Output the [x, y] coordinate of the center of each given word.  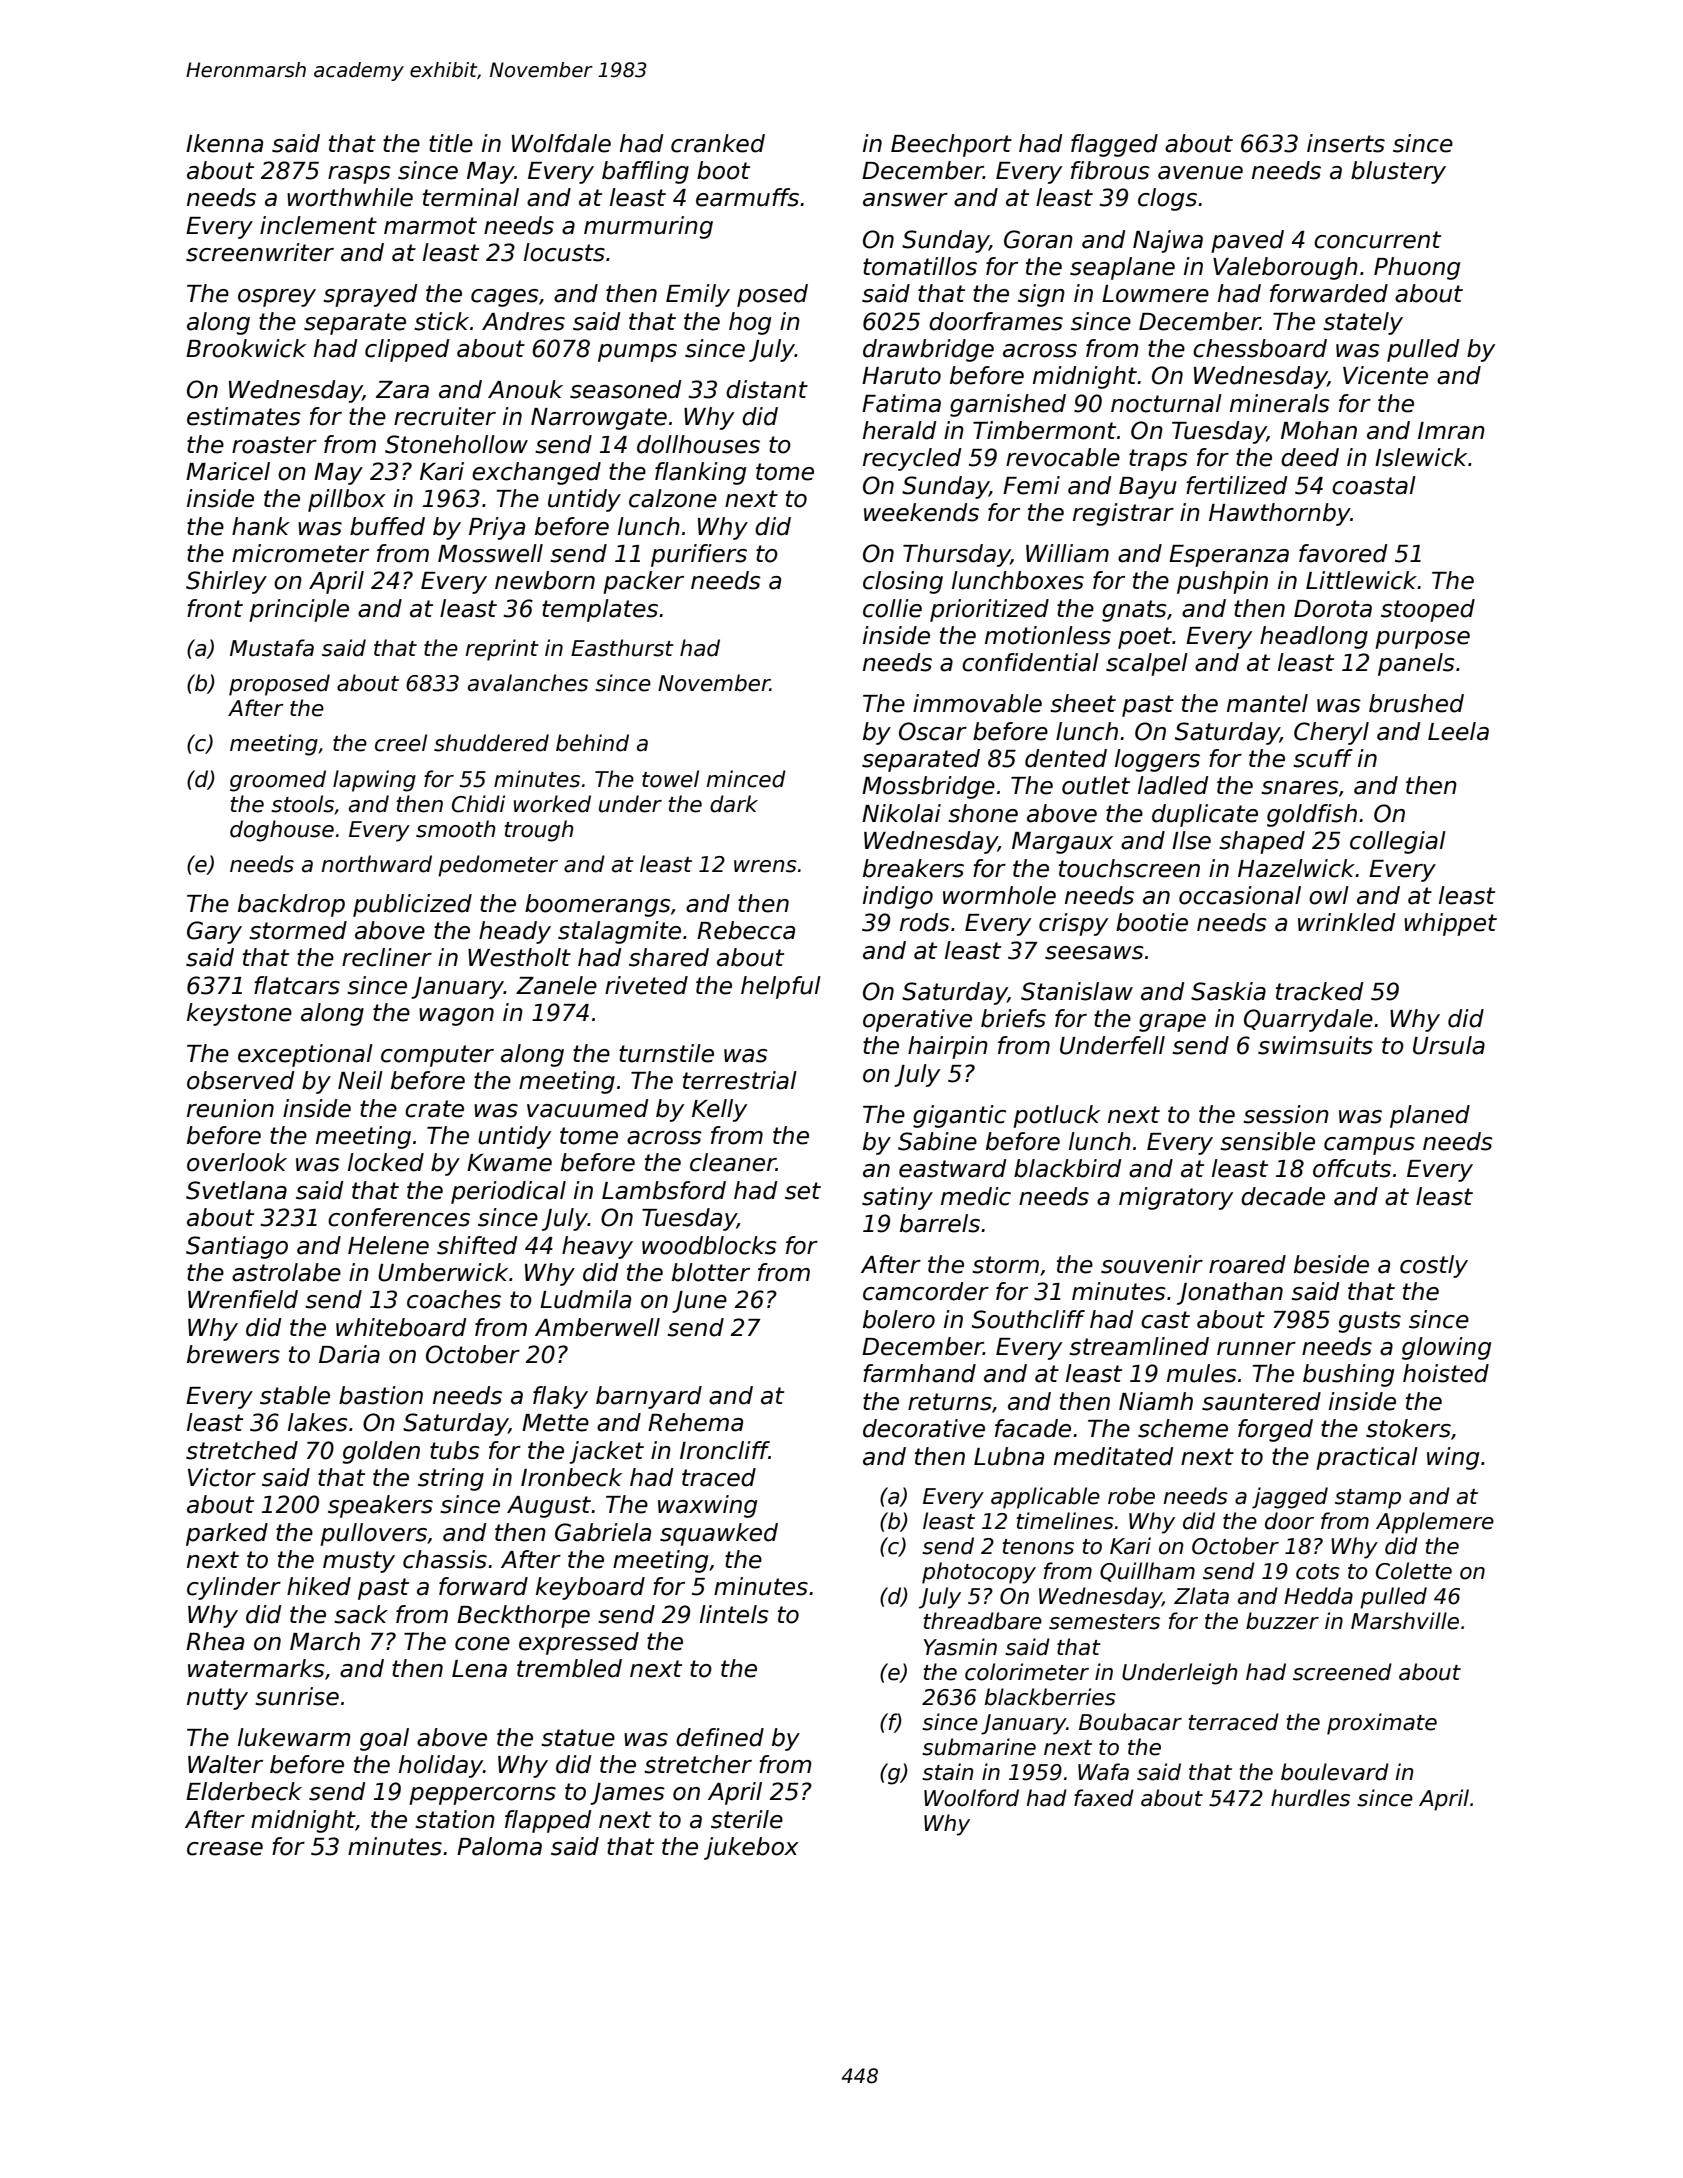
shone [983, 813]
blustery [1398, 172]
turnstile [666, 1053]
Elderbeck [244, 1791]
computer [437, 1056]
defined [720, 1737]
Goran [1038, 239]
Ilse [1191, 840]
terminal [471, 197]
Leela [1458, 731]
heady [515, 932]
